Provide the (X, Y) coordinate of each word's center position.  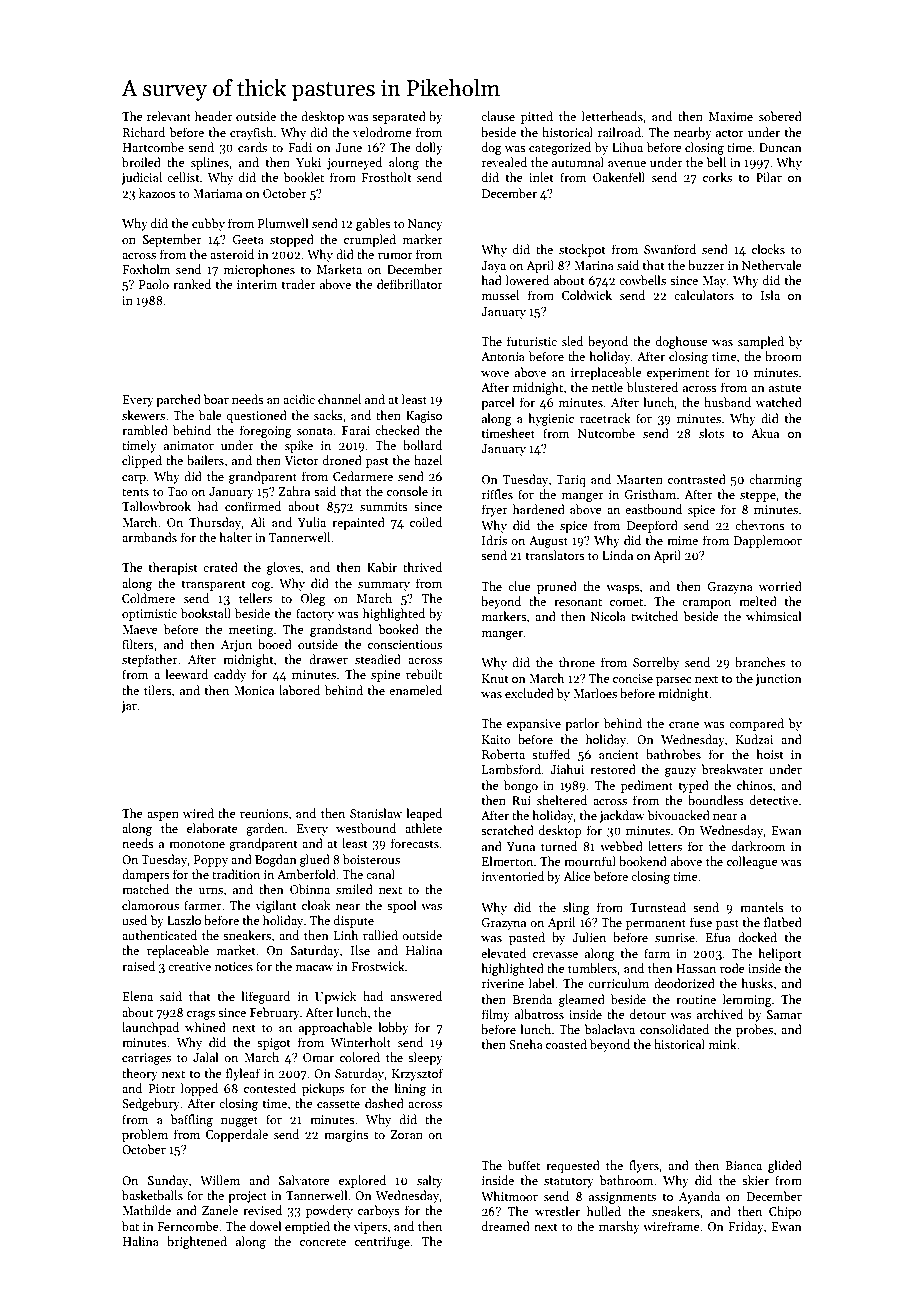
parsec (674, 681)
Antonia (503, 356)
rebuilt (424, 674)
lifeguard (265, 997)
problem (145, 1135)
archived (720, 1014)
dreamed (506, 1226)
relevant (169, 116)
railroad (620, 132)
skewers (143, 415)
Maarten (639, 479)
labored (299, 690)
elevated (503, 953)
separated (399, 117)
